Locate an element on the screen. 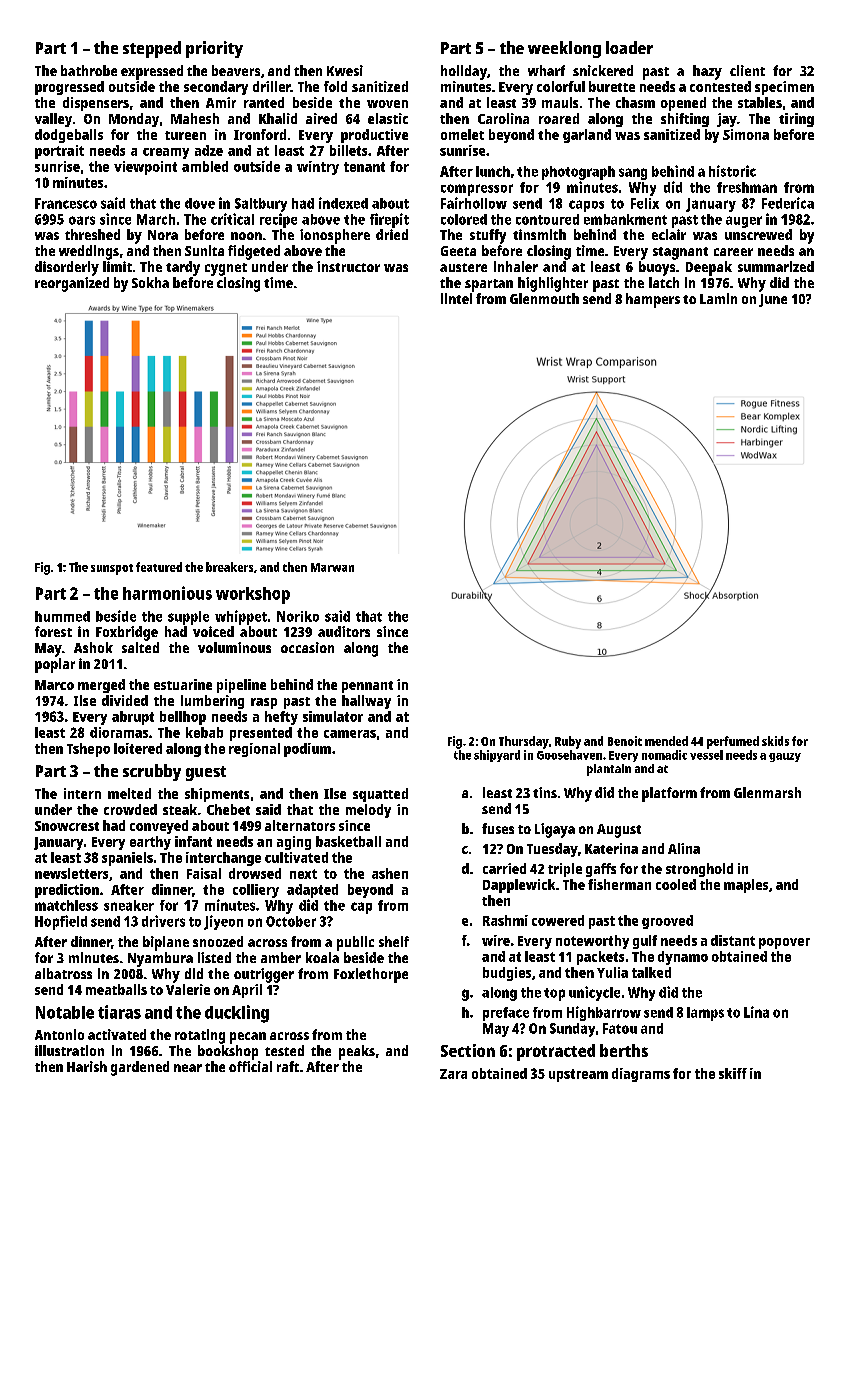  client is located at coordinates (747, 70).
